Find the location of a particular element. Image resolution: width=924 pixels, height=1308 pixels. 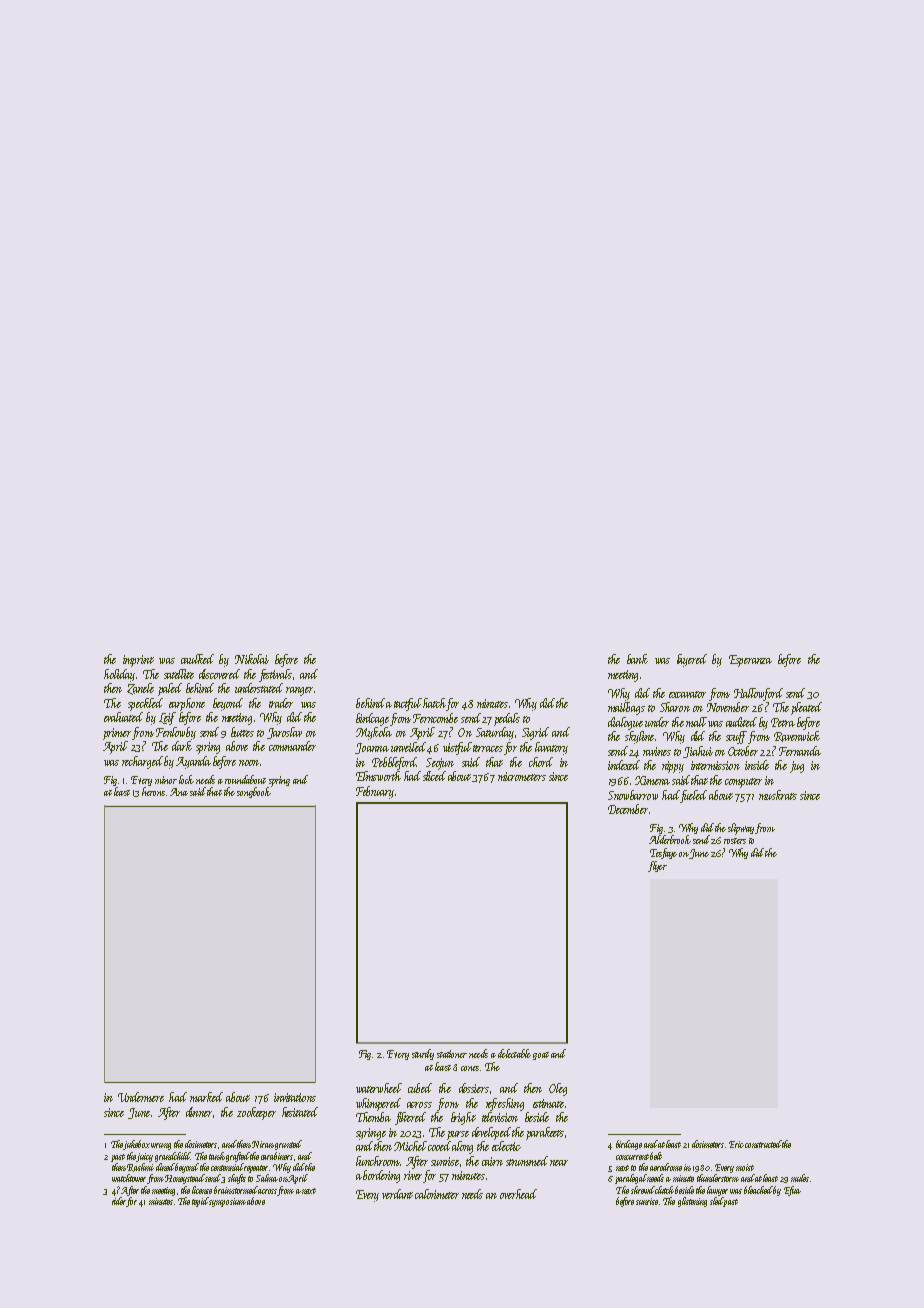

delectable is located at coordinates (514, 1053).
